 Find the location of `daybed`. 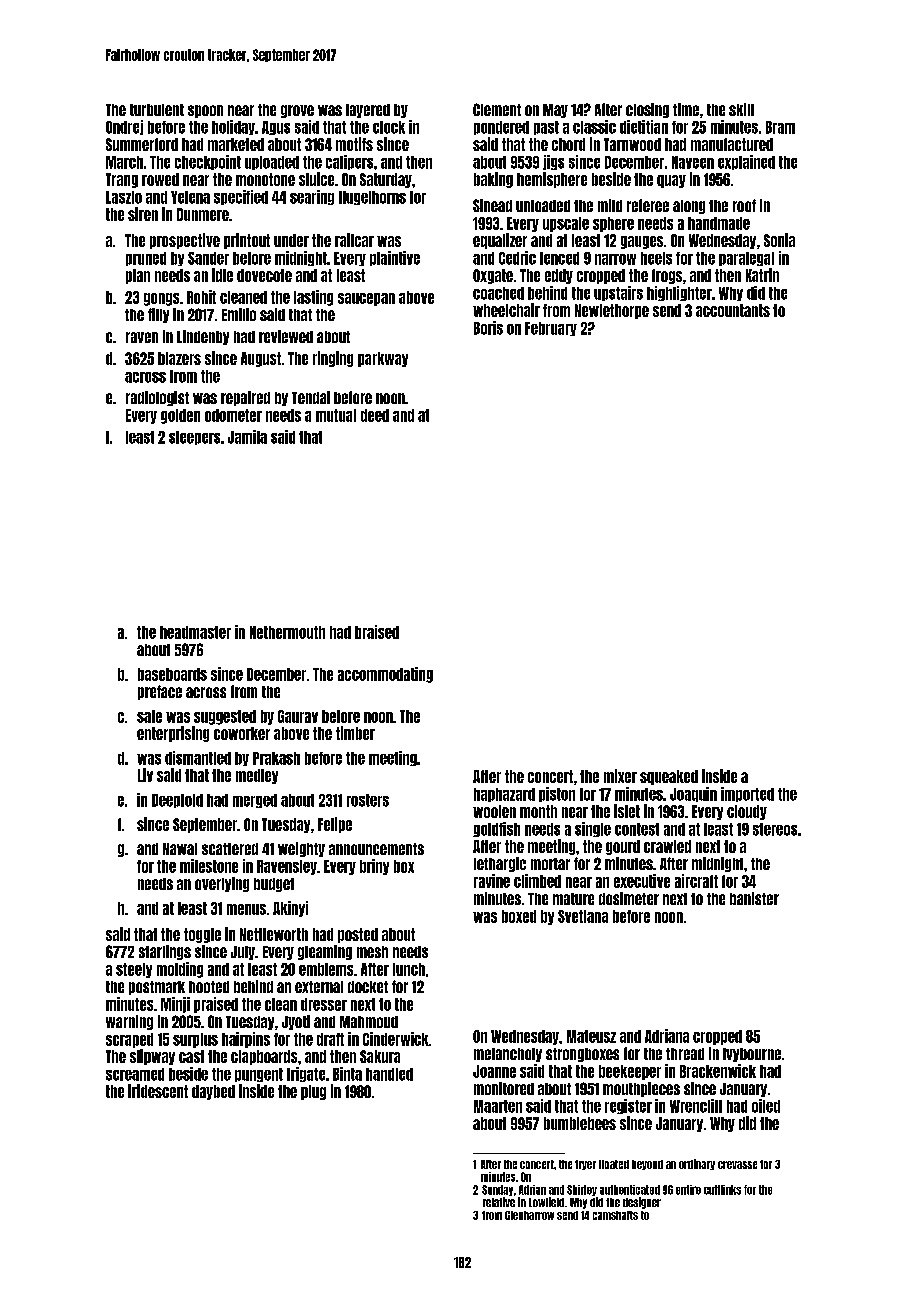

daybed is located at coordinates (213, 1092).
